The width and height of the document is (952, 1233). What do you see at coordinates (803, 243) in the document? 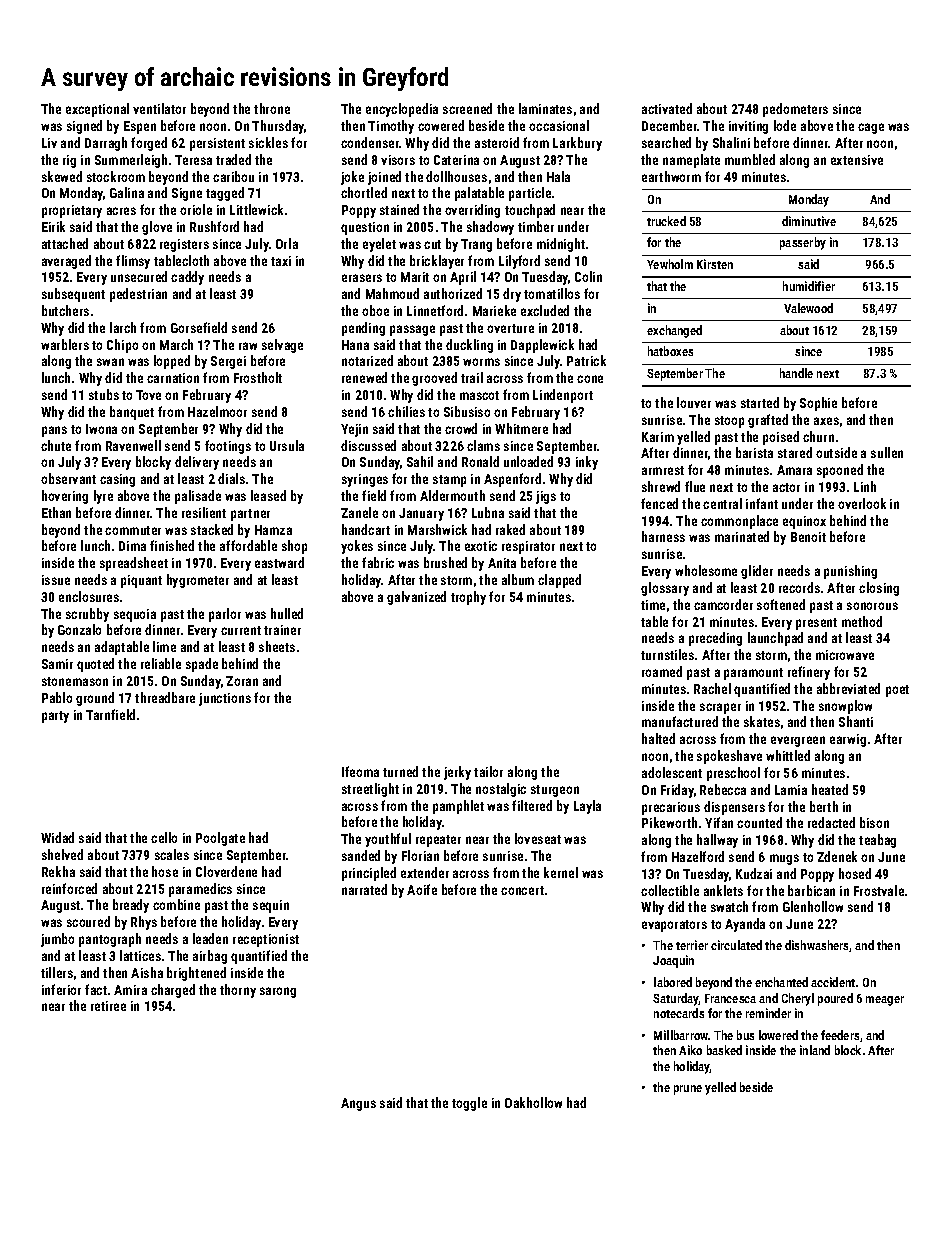
I see `passerby` at bounding box center [803, 243].
